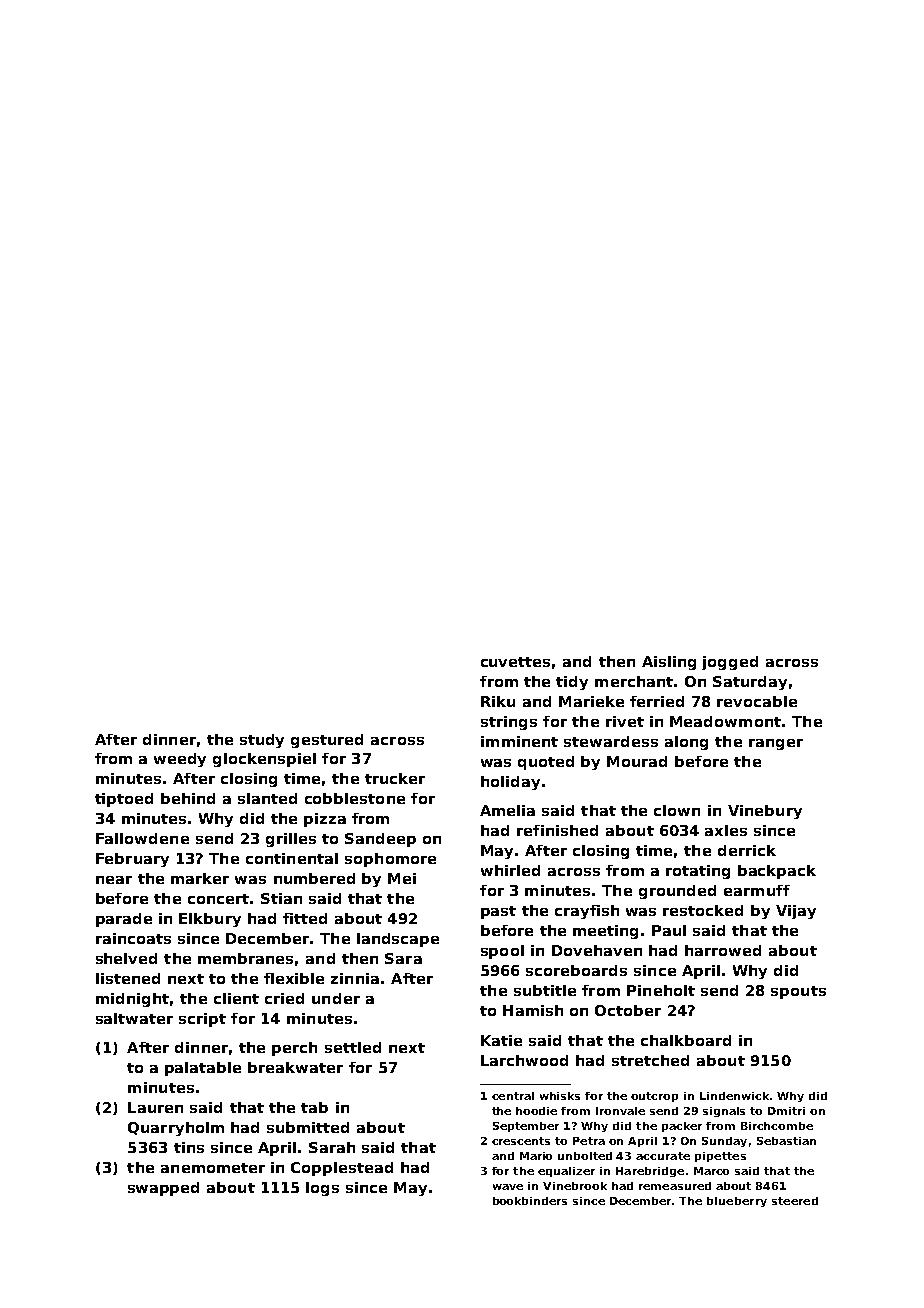 This page has width=924, height=1308. I want to click on Mourad, so click(637, 761).
